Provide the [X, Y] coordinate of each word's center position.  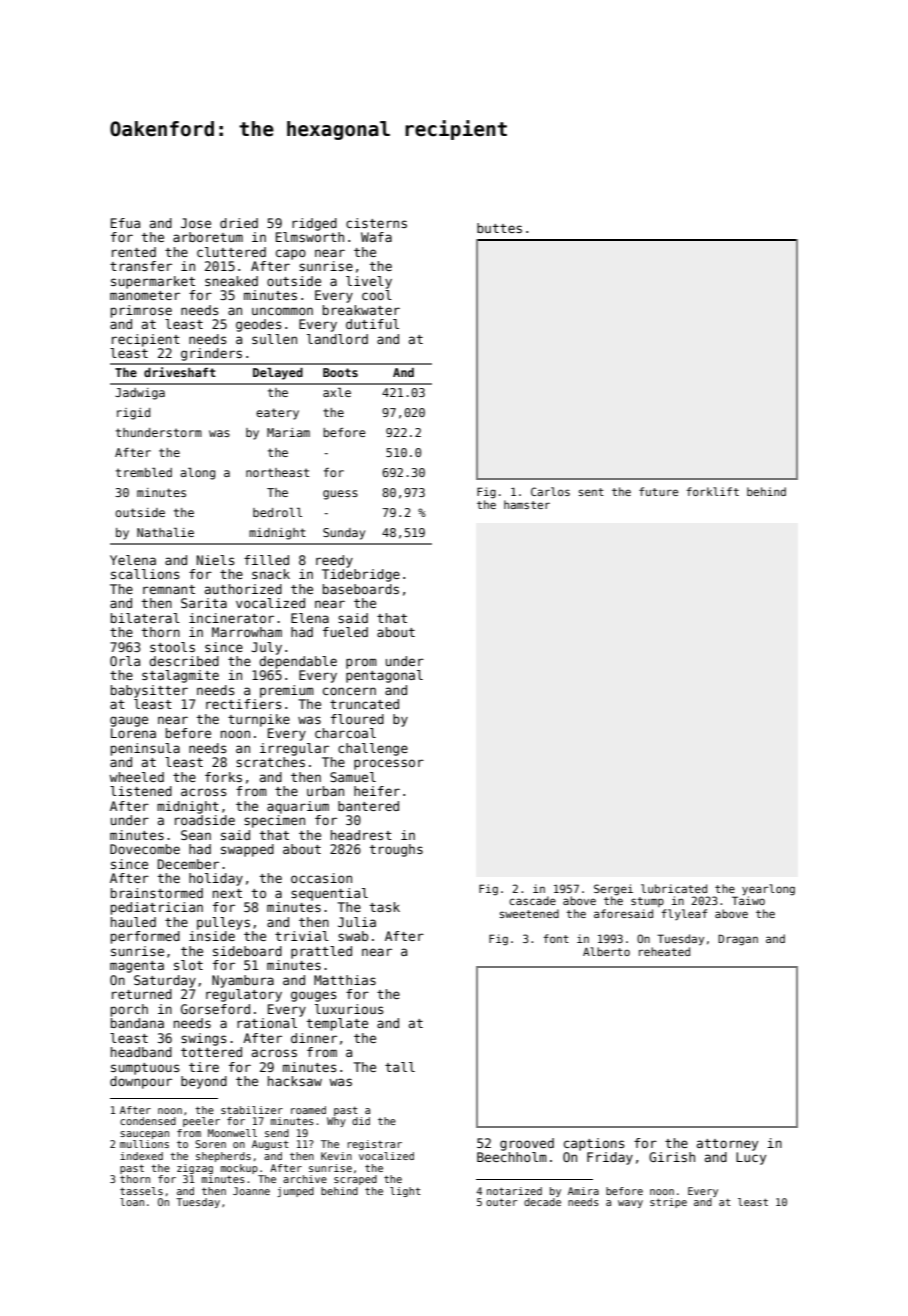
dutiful [372, 324]
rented [134, 252]
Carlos [550, 491]
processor [389, 764]
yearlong [768, 890]
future [658, 491]
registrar [374, 1145]
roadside [205, 820]
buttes [499, 228]
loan [132, 1202]
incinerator [231, 618]
